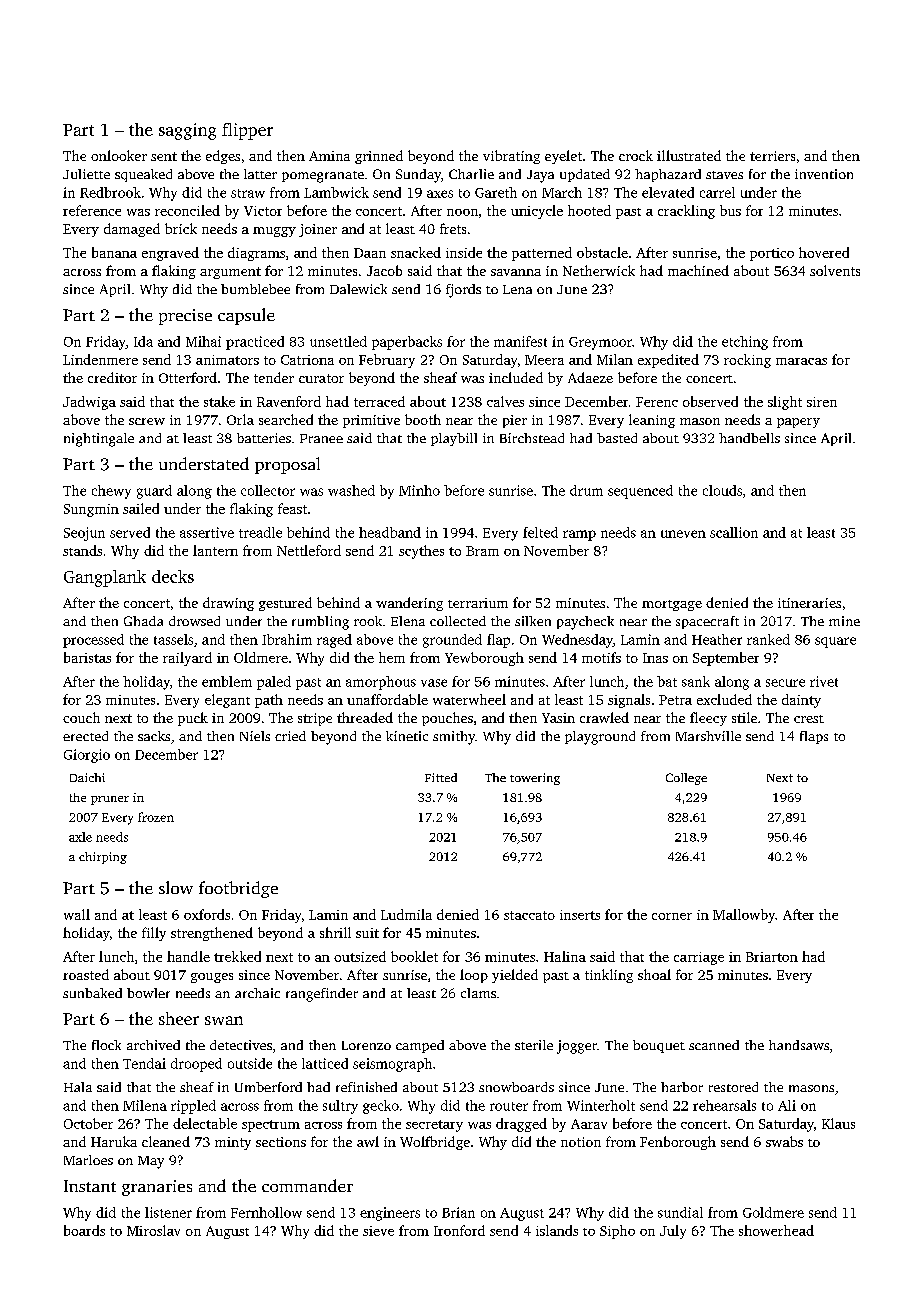  What do you see at coordinates (772, 156) in the document?
I see `terriers` at bounding box center [772, 156].
